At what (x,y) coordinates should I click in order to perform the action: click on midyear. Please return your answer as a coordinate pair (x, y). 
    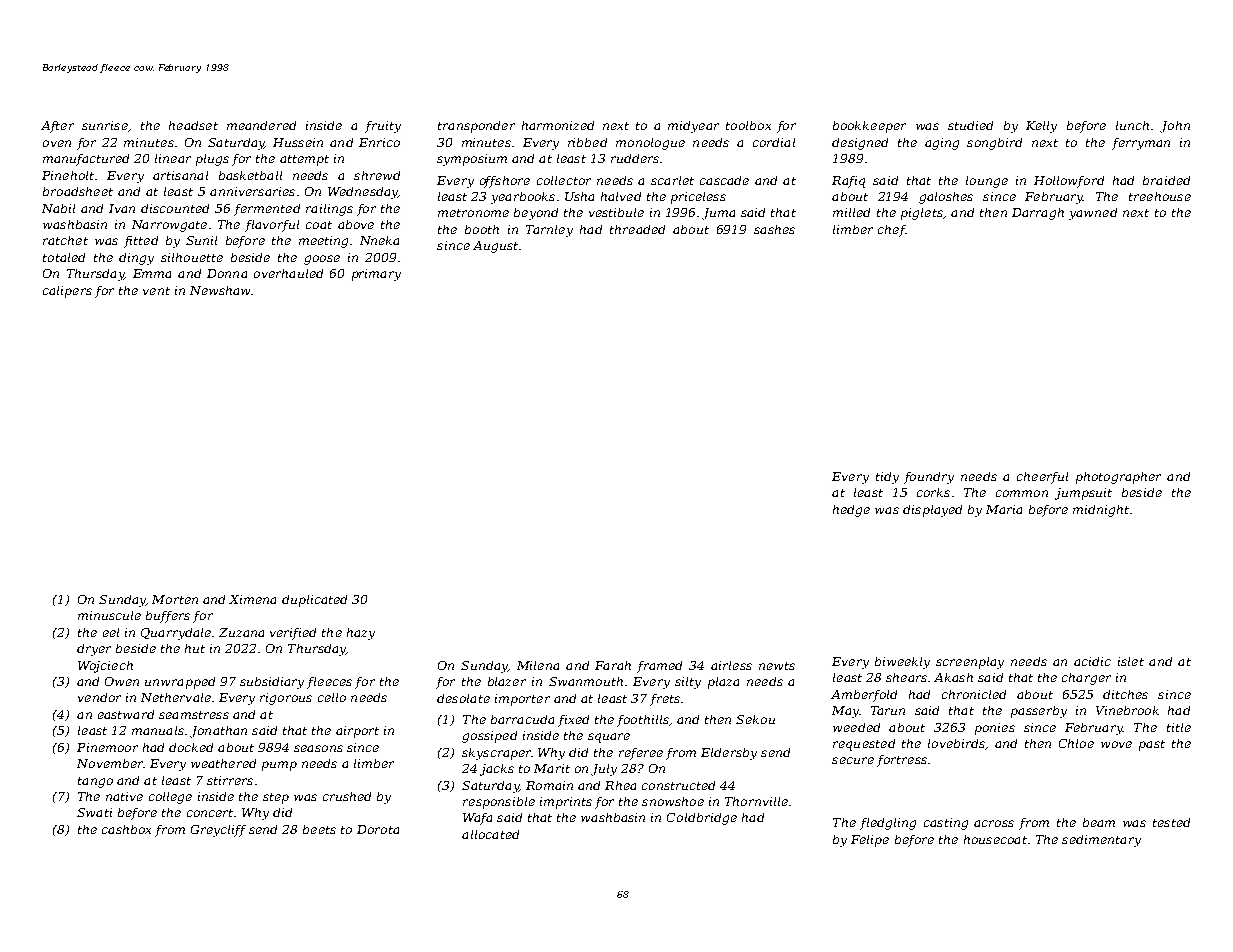
    Looking at the image, I should click on (693, 127).
